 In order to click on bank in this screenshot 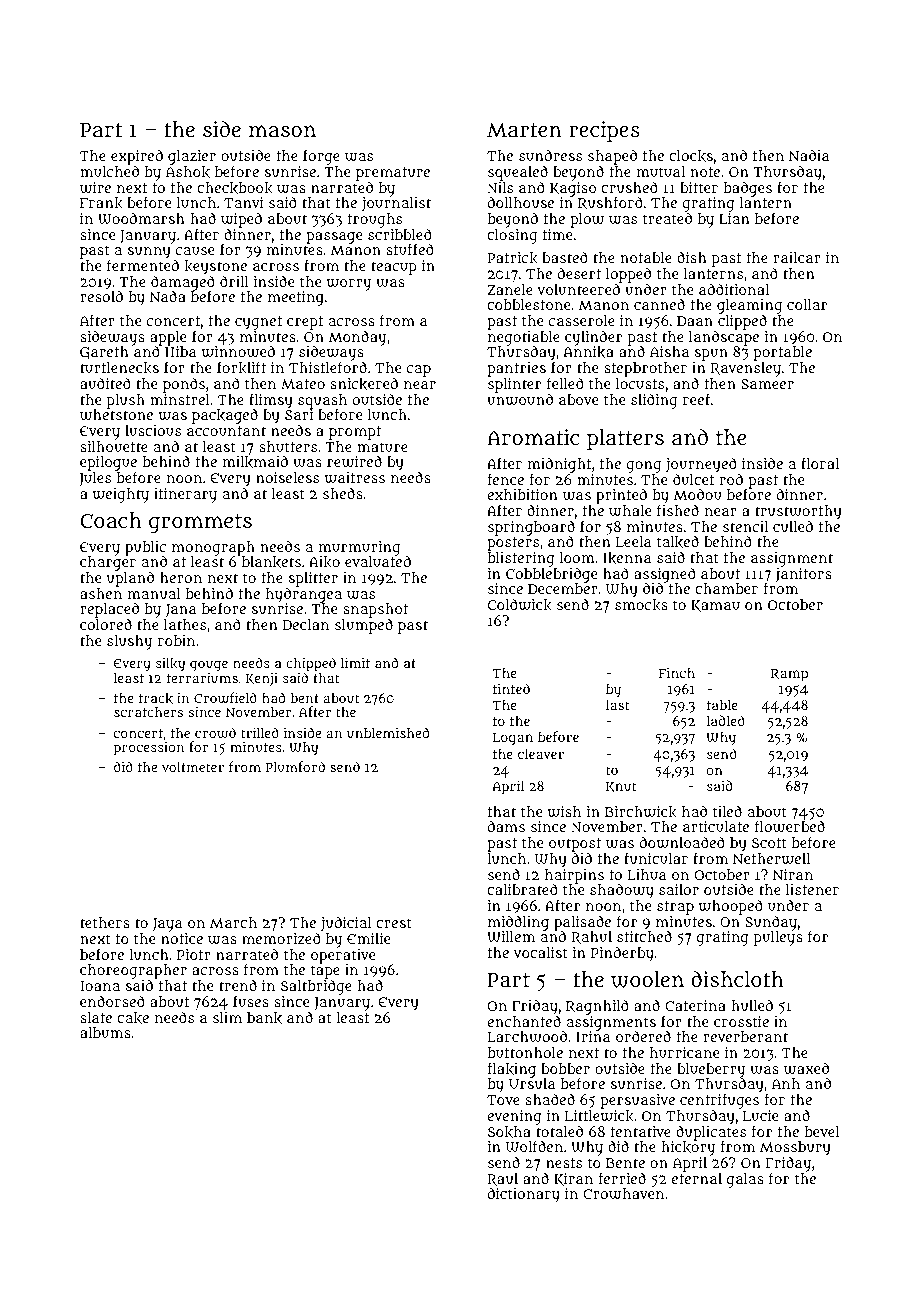, I will do `click(264, 1018)`.
